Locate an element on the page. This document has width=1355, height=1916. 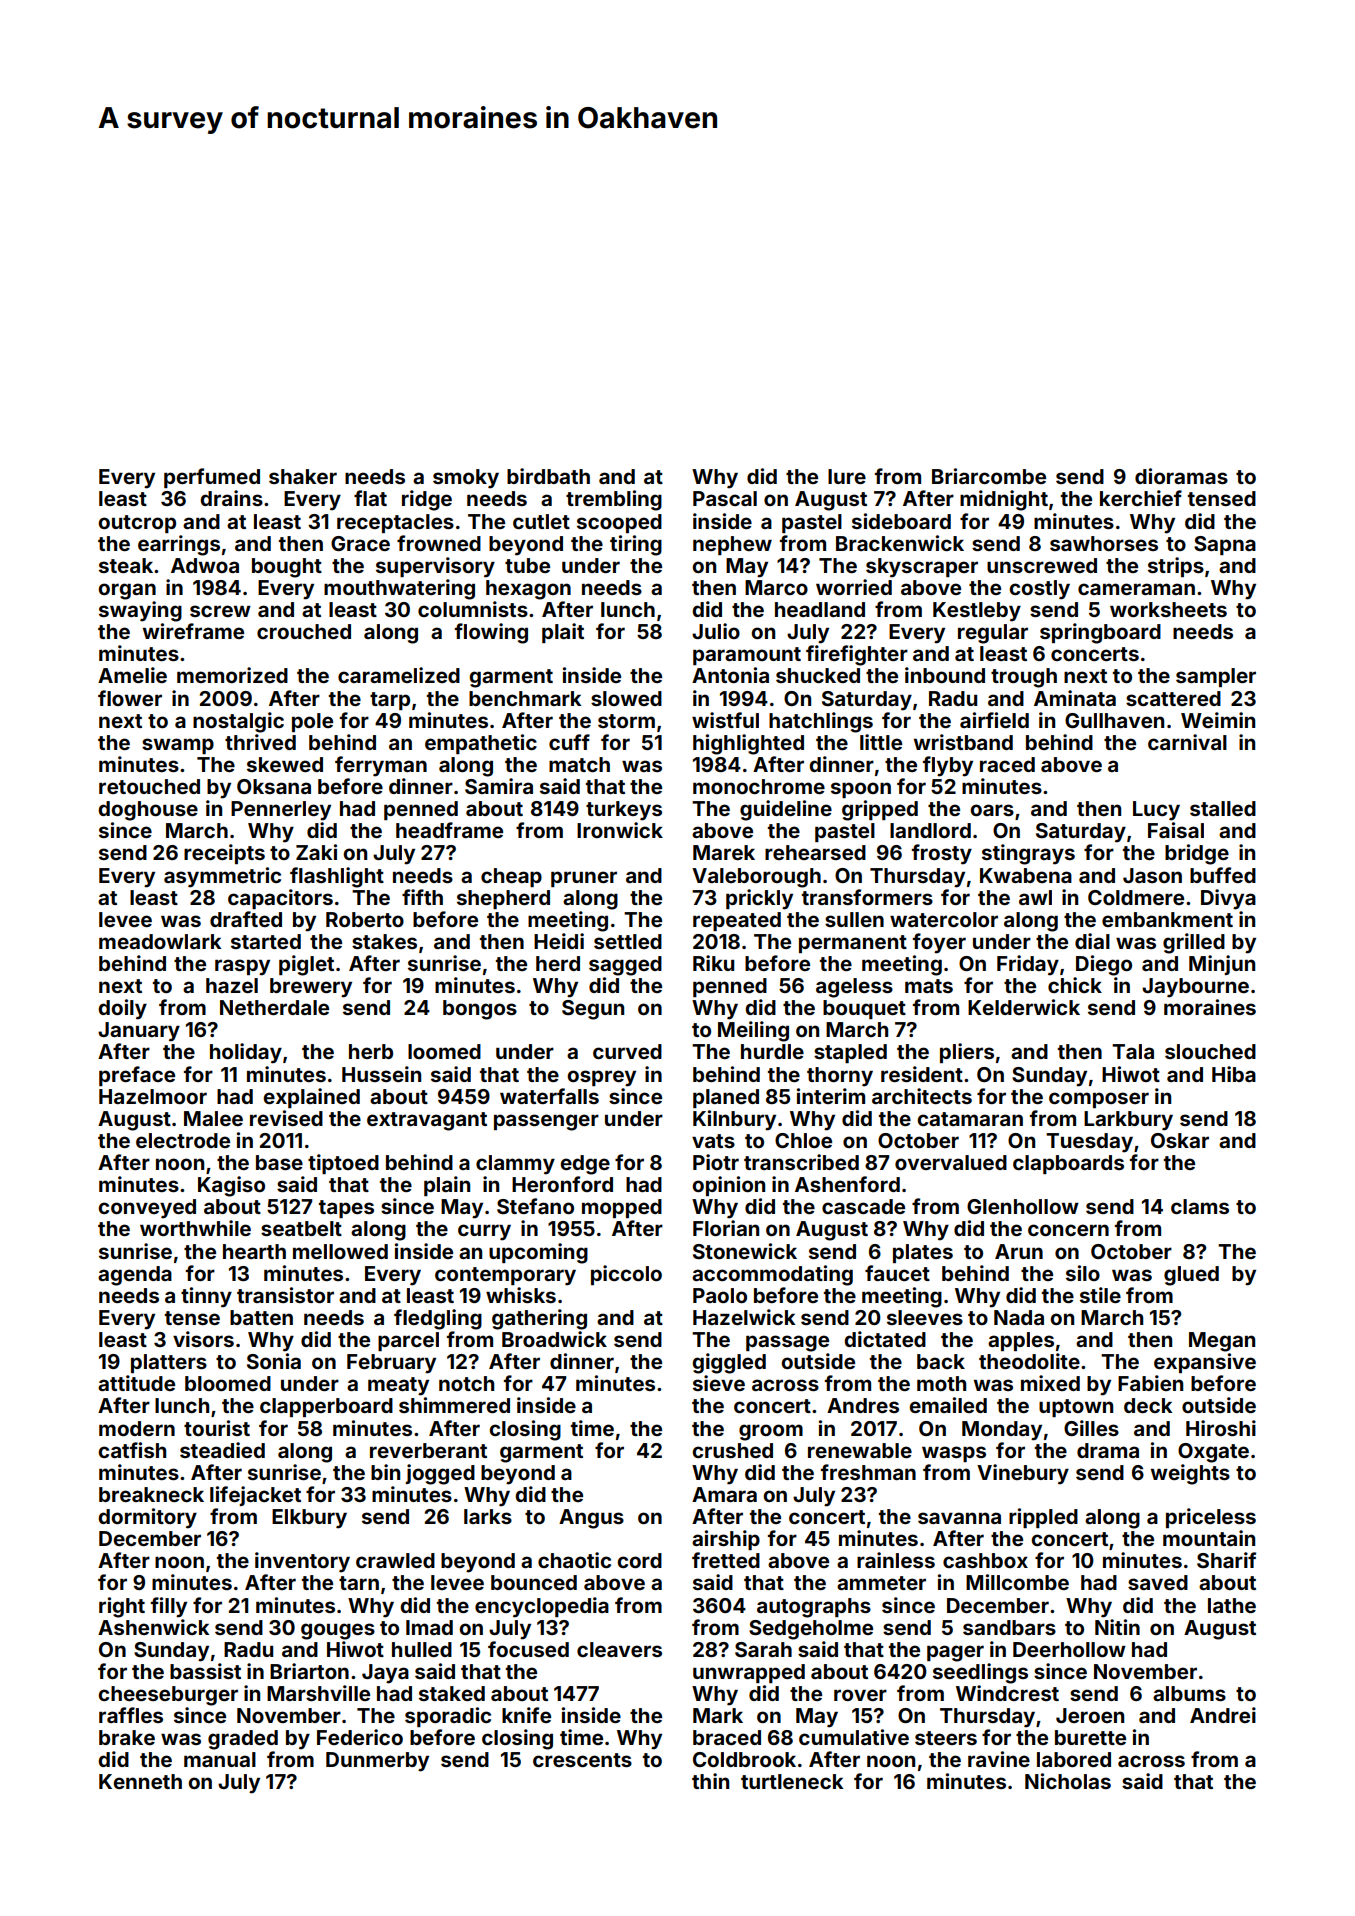
piccolo is located at coordinates (626, 1275).
